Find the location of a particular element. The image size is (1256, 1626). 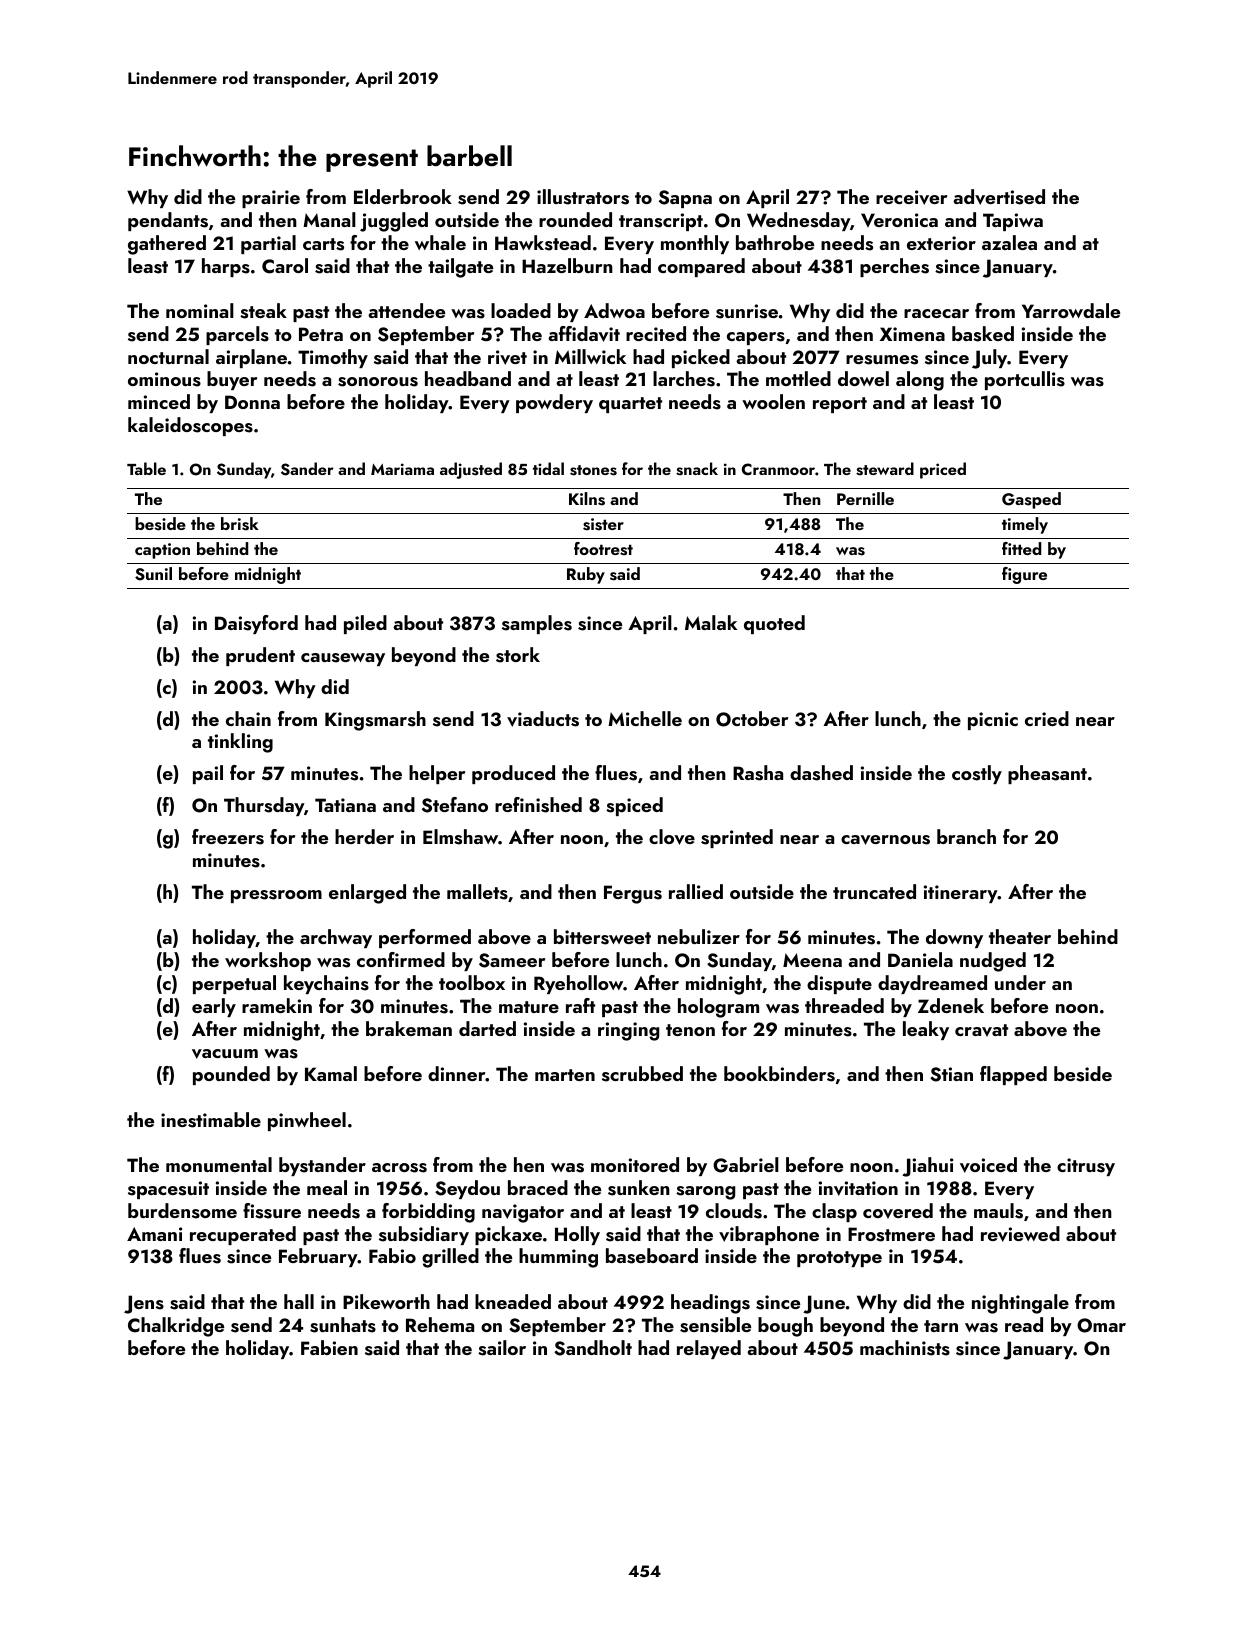

branch is located at coordinates (966, 836).
